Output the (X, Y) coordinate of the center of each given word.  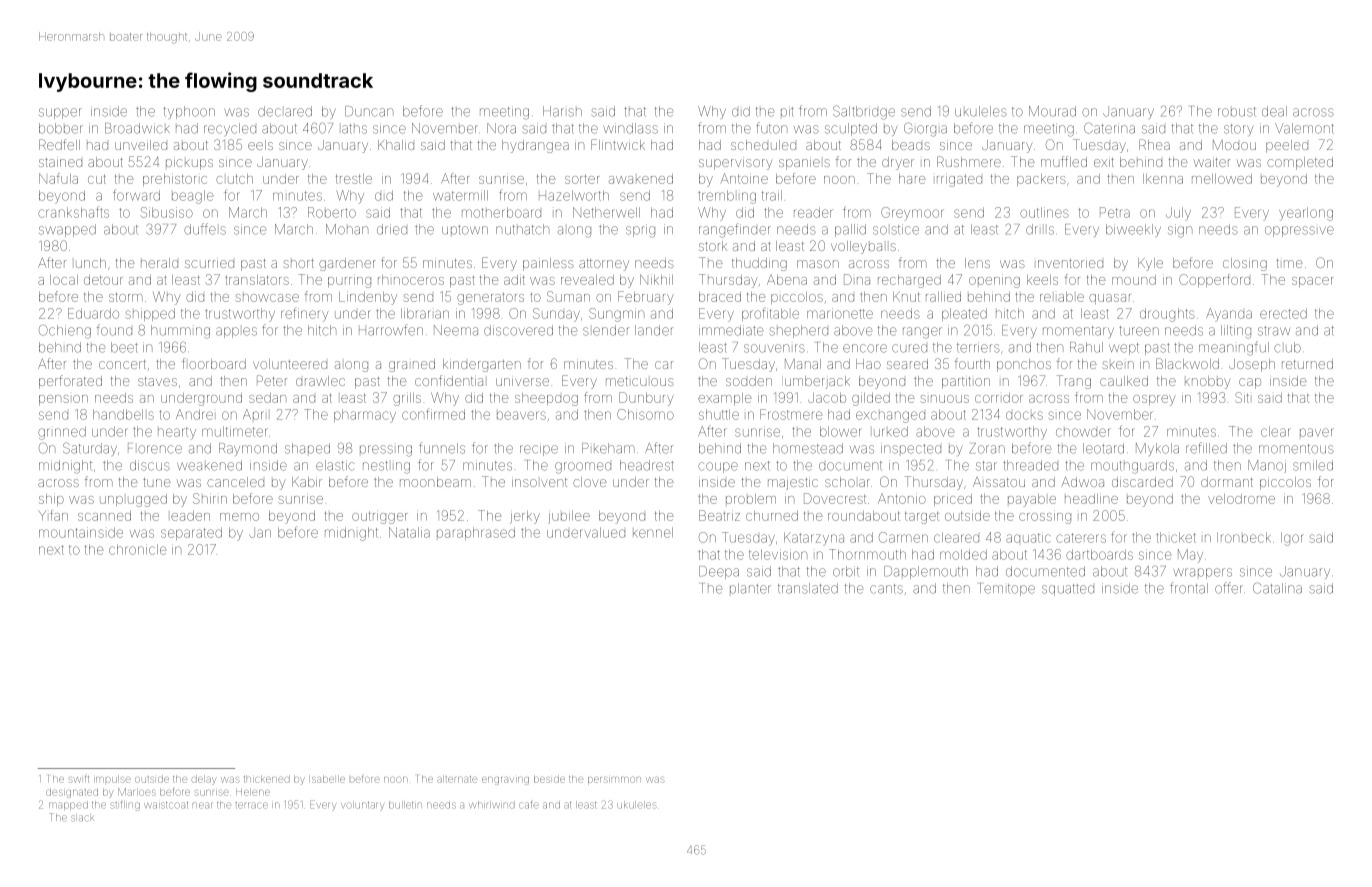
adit (514, 279)
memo (239, 517)
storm (126, 297)
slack (82, 818)
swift (79, 778)
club (1287, 347)
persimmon (614, 780)
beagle (192, 197)
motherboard (501, 212)
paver (1317, 432)
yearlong (1306, 214)
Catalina (1277, 588)
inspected (911, 448)
